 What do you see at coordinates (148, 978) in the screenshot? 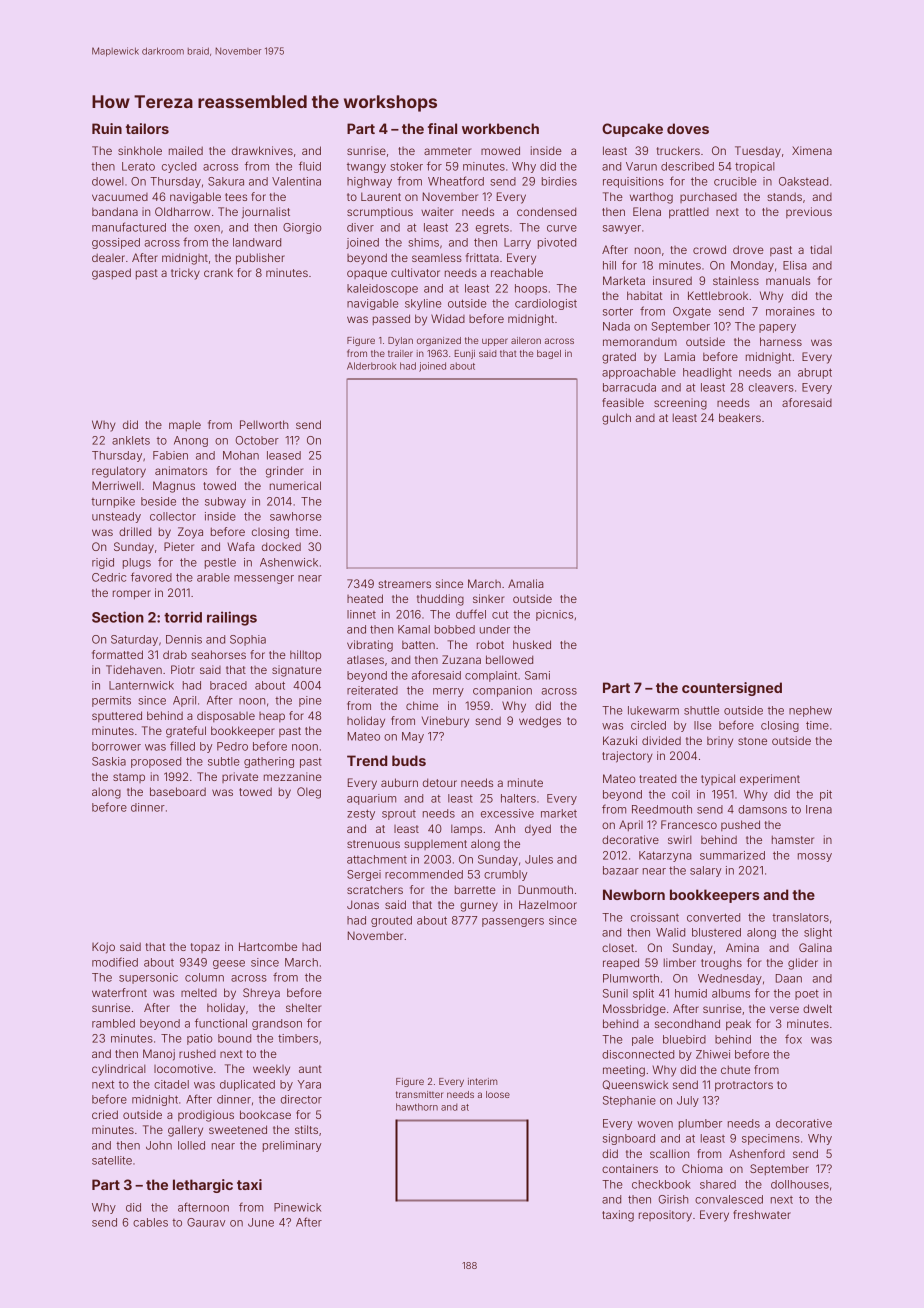
I see `supersonic` at bounding box center [148, 978].
